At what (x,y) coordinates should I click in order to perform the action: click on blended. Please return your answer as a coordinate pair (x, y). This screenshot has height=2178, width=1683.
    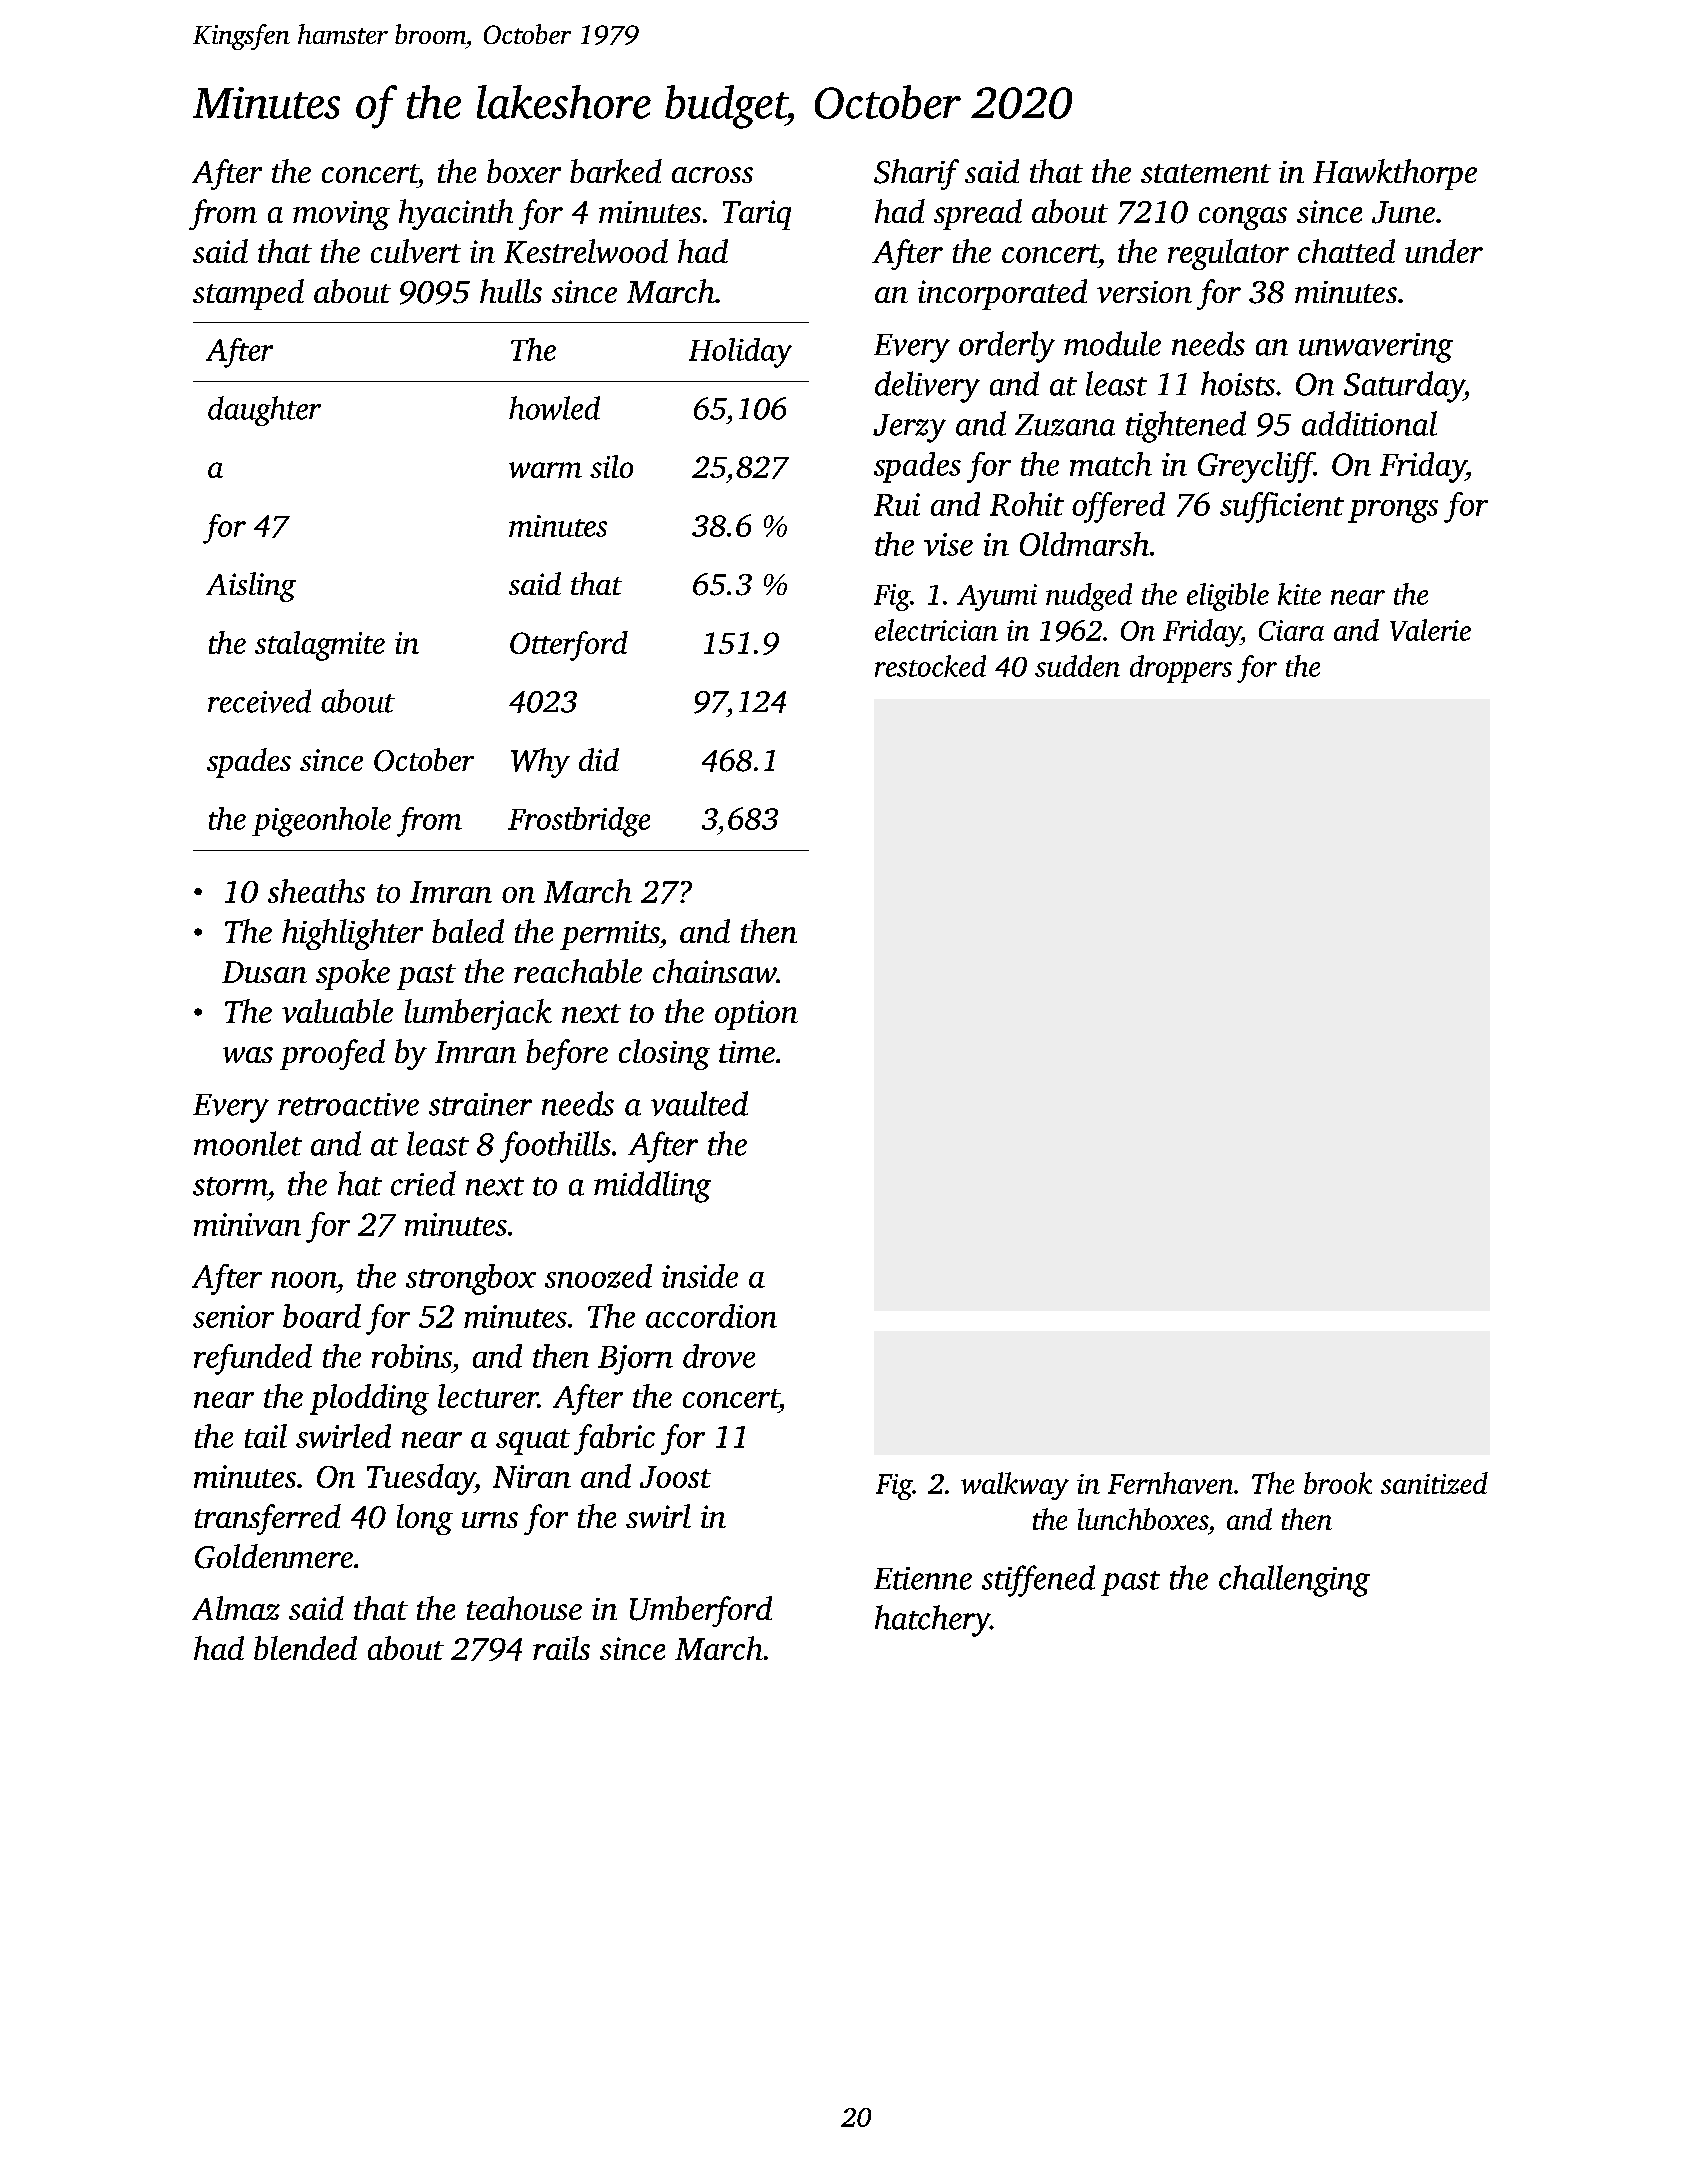
    Looking at the image, I should click on (305, 1648).
